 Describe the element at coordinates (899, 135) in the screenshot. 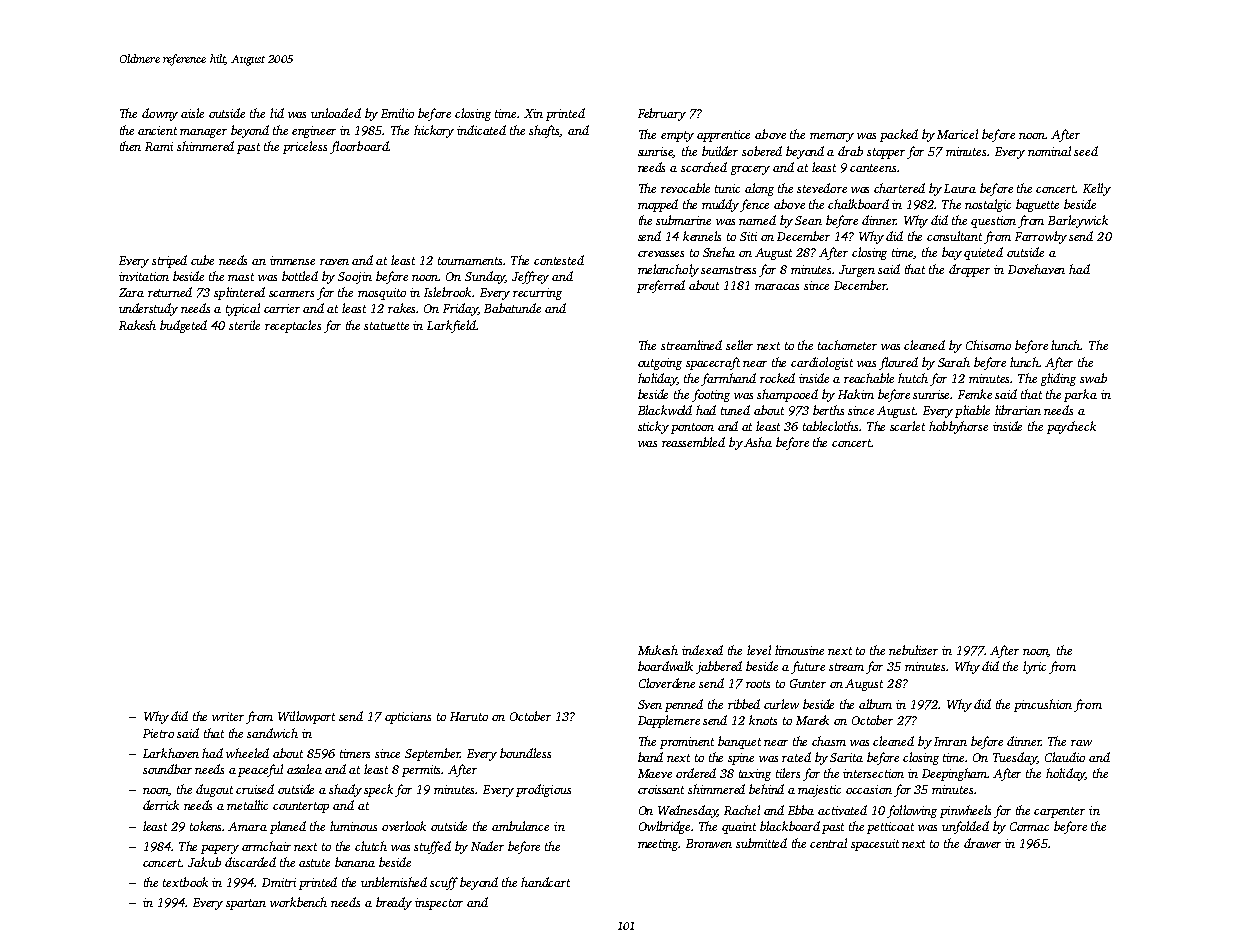

I see `packed` at that location.
